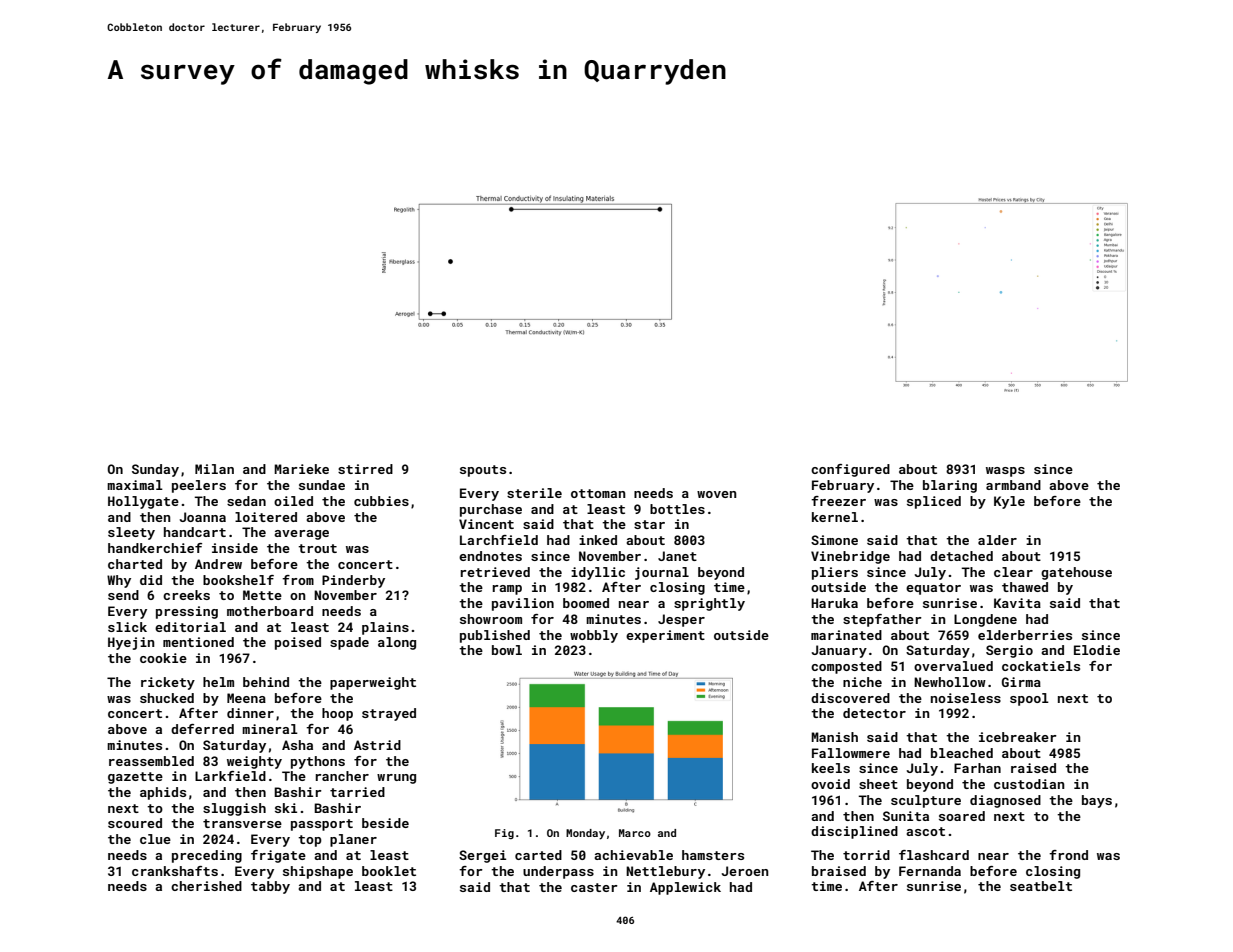 The width and height of the screenshot is (1233, 952). Describe the element at coordinates (985, 620) in the screenshot. I see `Longdene` at that location.
